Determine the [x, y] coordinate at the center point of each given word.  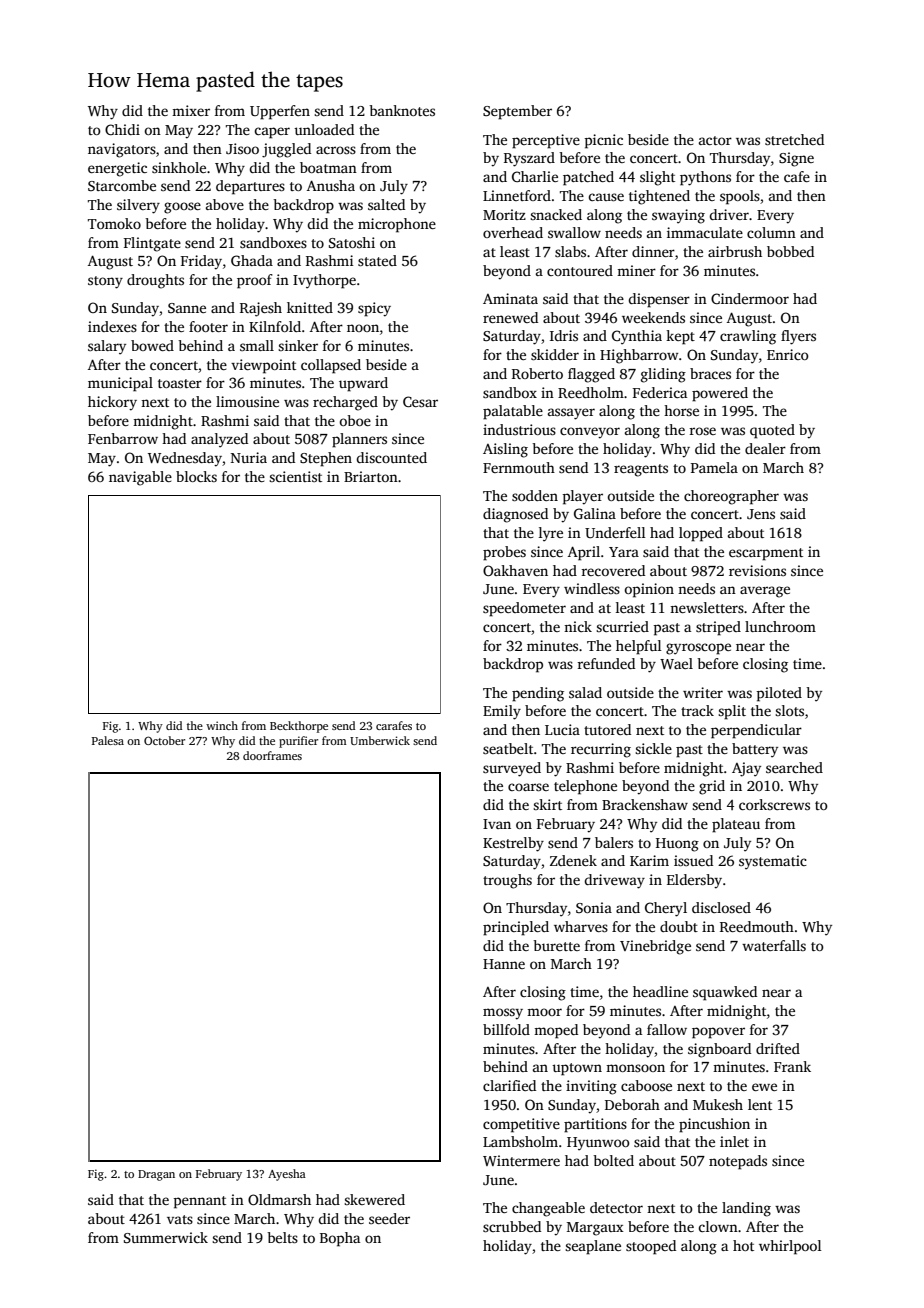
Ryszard [529, 159]
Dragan [156, 1175]
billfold [506, 1029]
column [771, 232]
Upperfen [280, 112]
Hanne [504, 964]
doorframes [272, 755]
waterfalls [774, 945]
